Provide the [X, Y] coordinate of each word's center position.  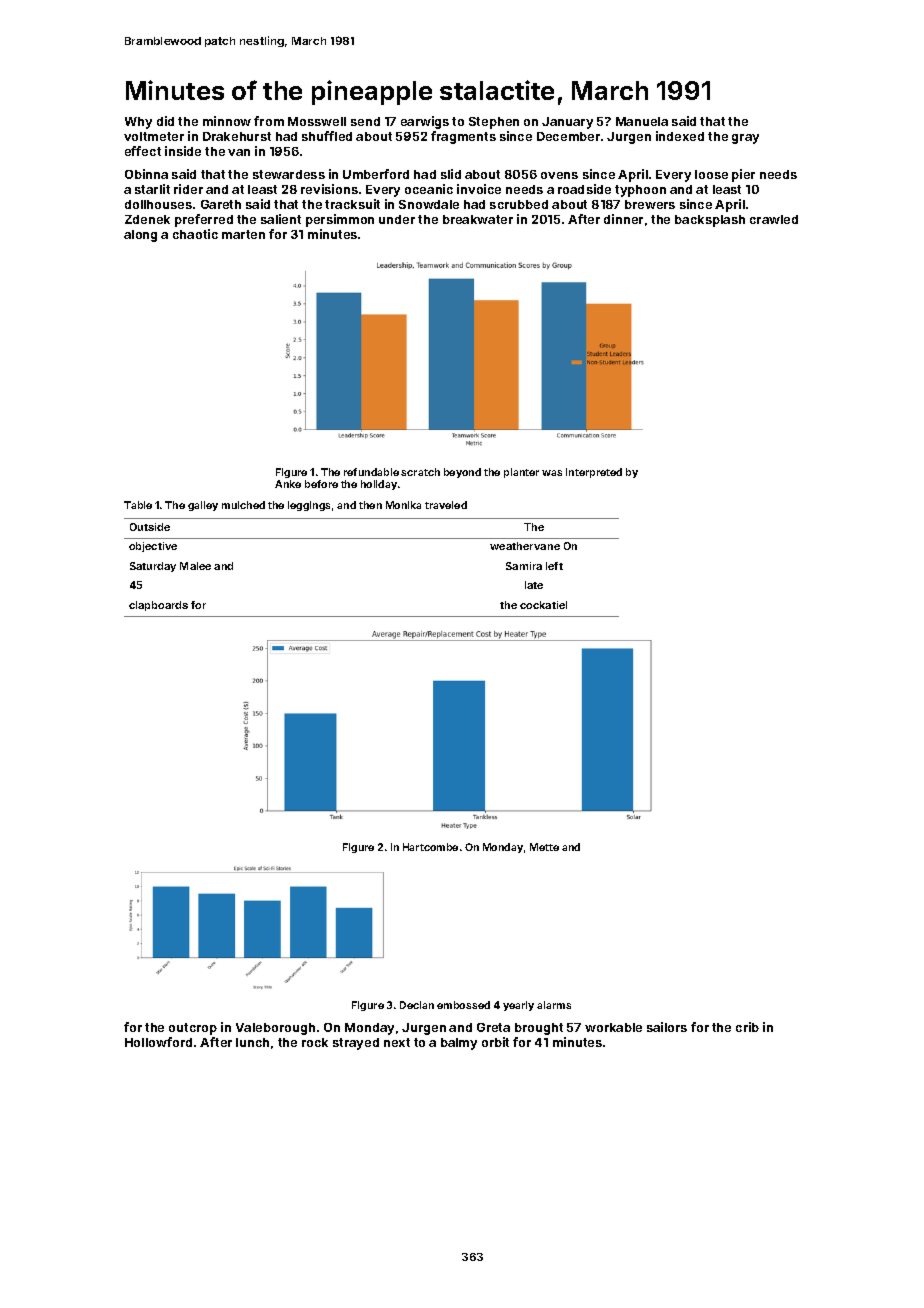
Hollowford [158, 1042]
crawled [774, 219]
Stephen [494, 123]
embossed [463, 1005]
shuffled [327, 136]
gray [745, 139]
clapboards [158, 606]
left [554, 566]
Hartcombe [430, 847]
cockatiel [543, 605]
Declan [417, 1005]
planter [521, 473]
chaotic [195, 234]
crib [747, 1027]
